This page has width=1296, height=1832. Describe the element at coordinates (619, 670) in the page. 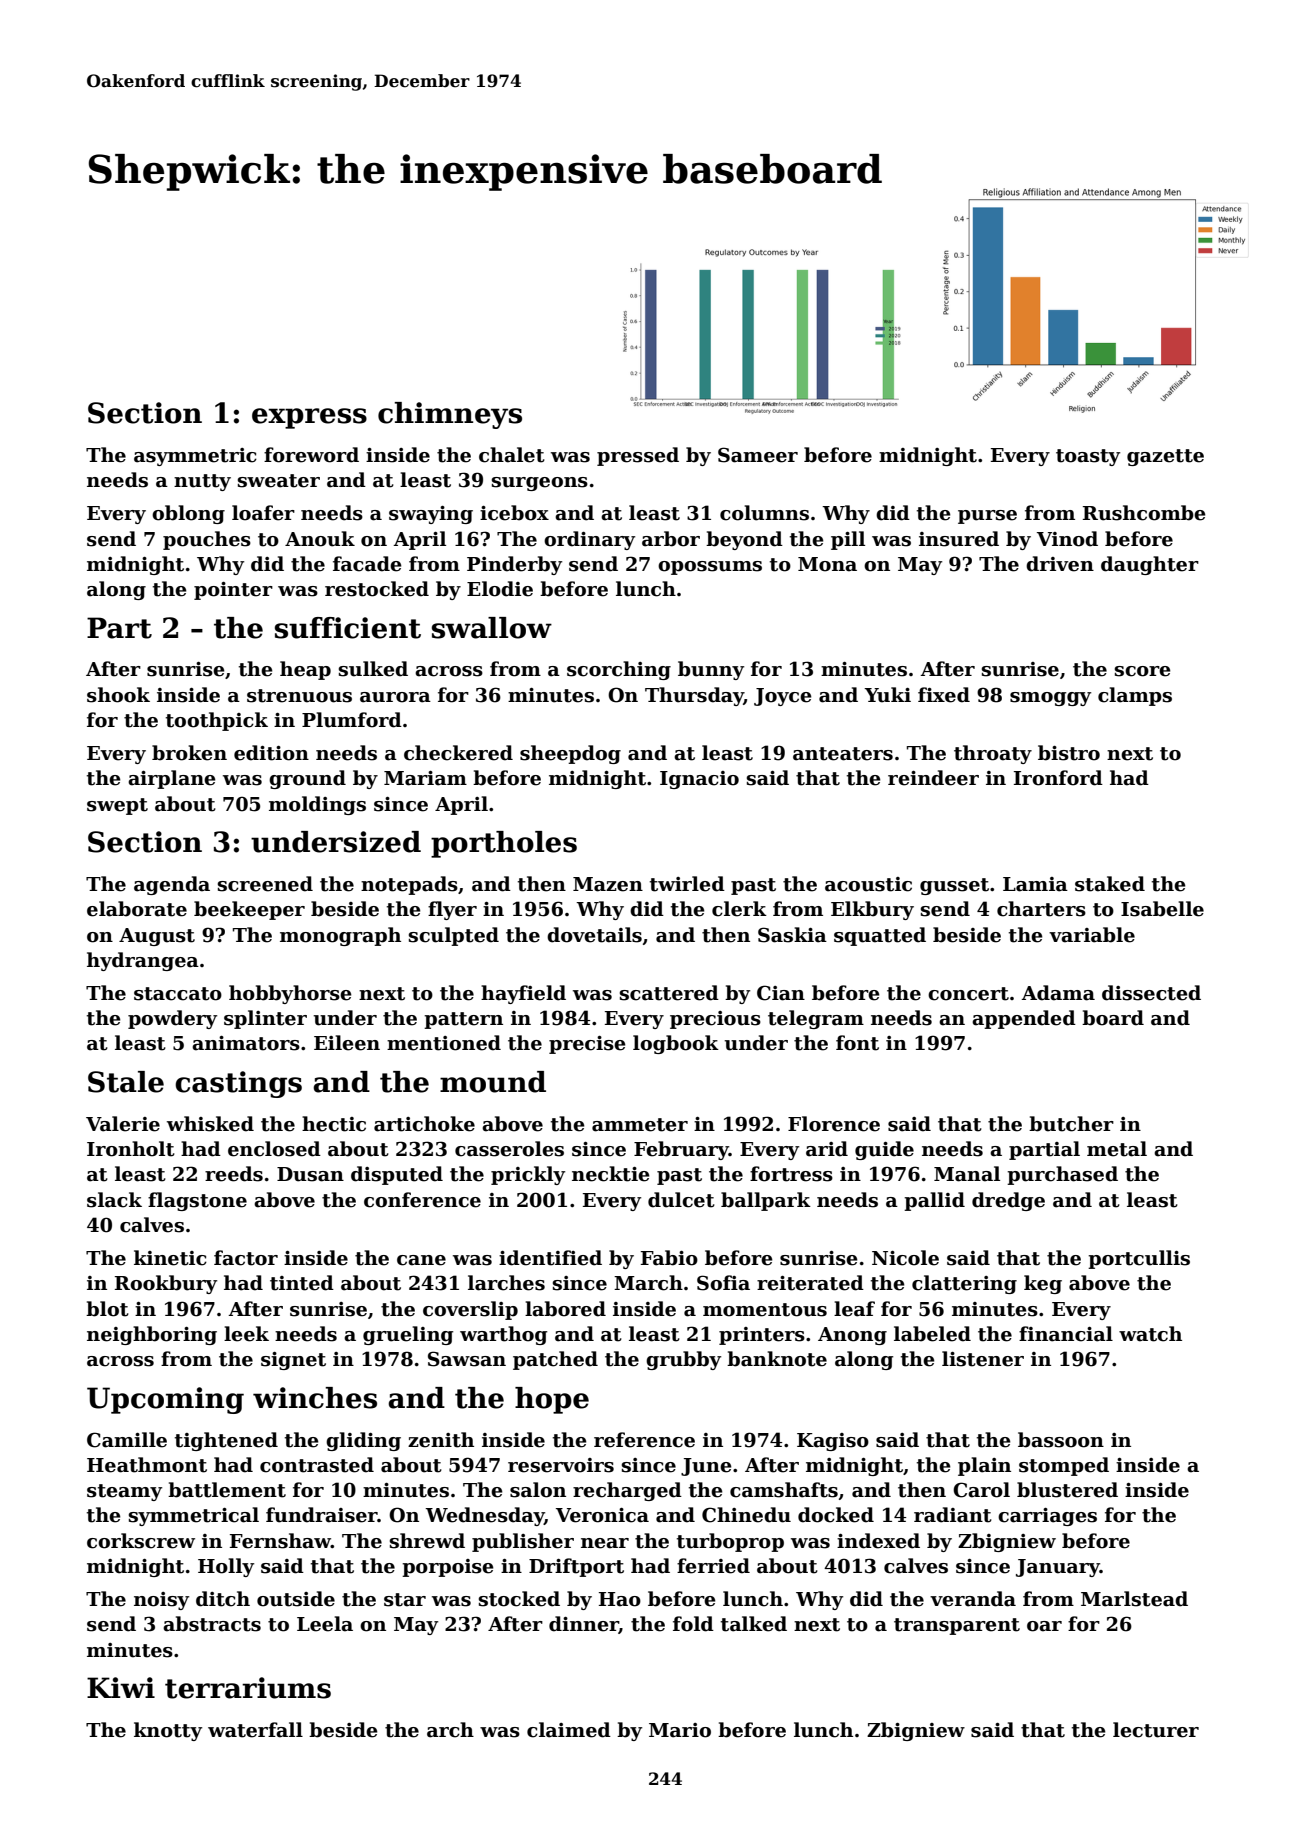

I see `scorching` at that location.
